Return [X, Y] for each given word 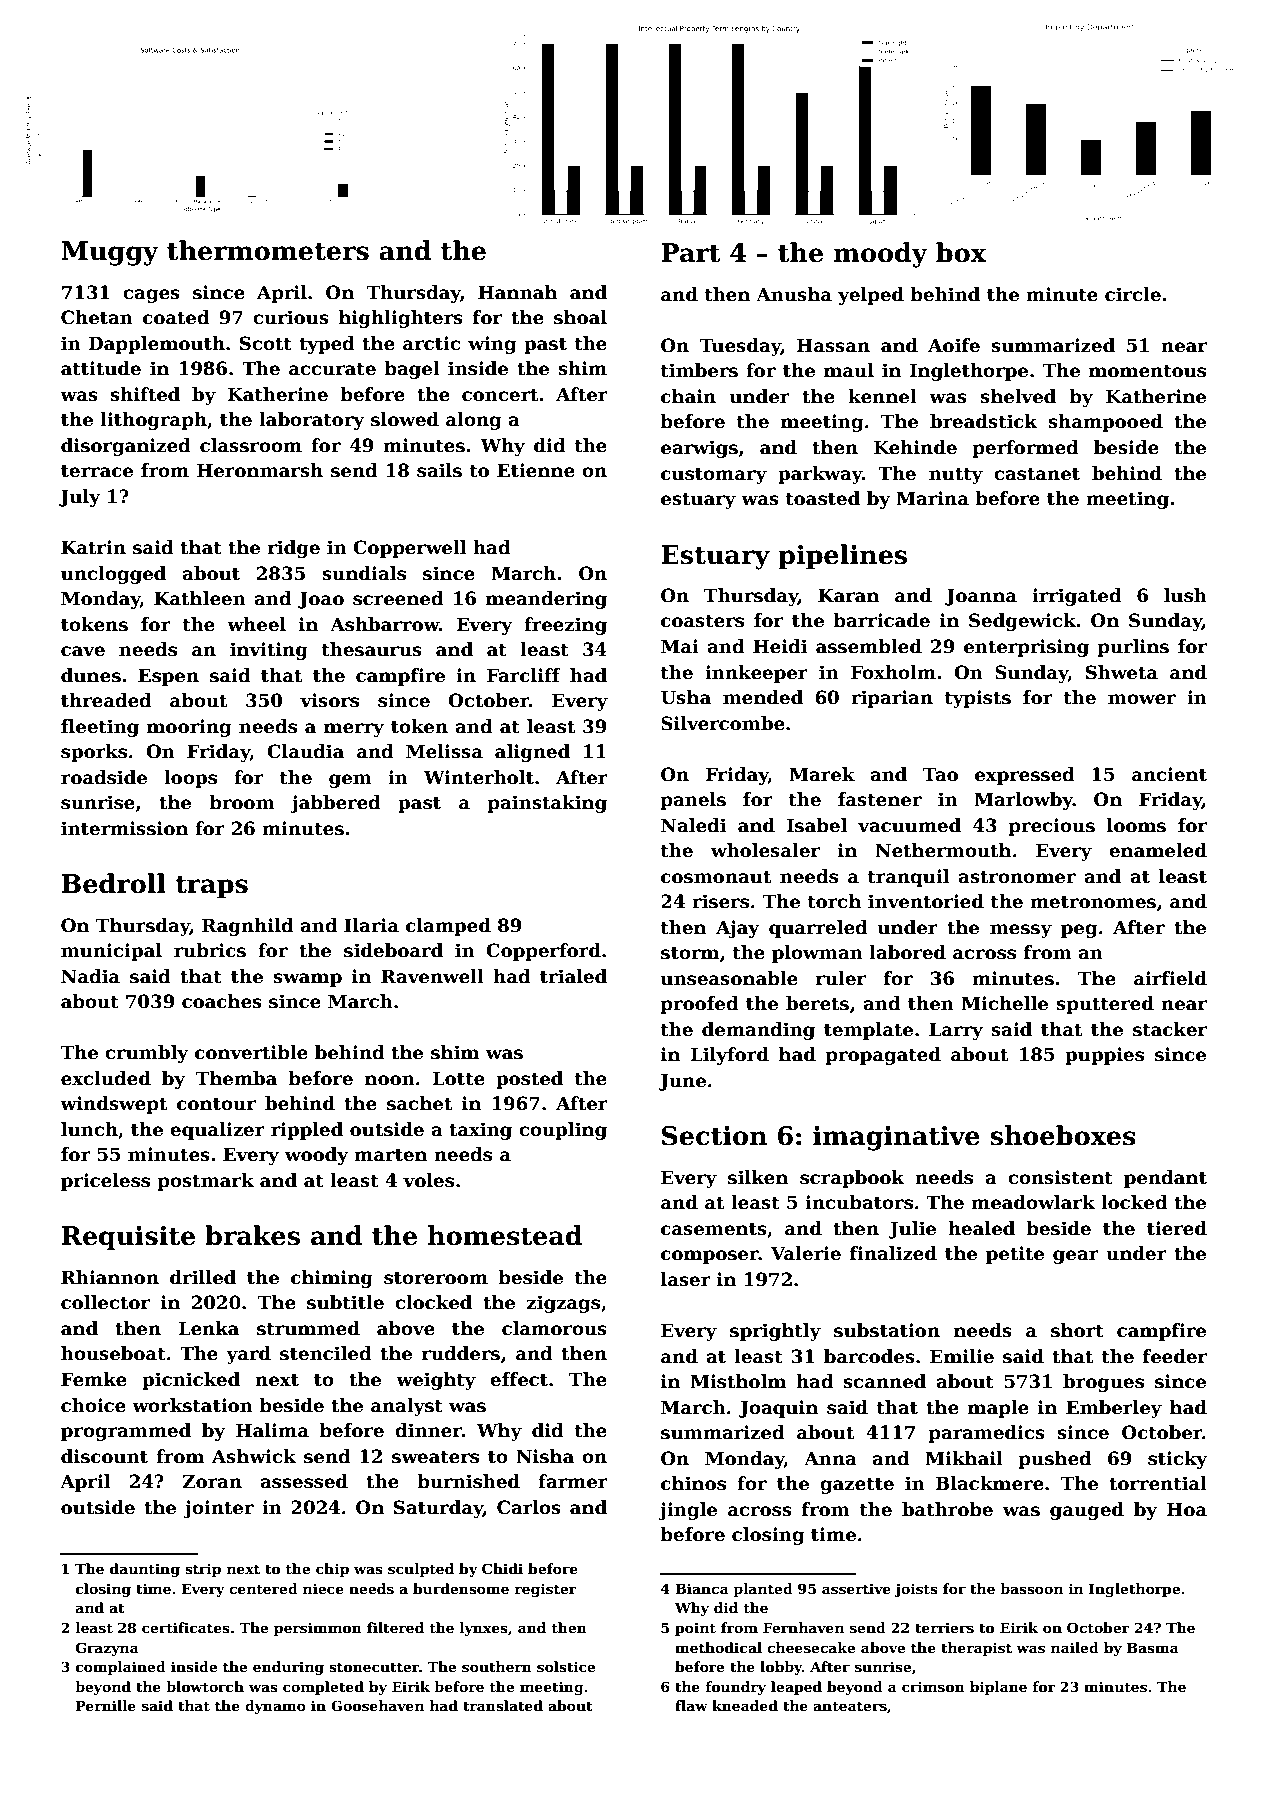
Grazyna [107, 1649]
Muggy [110, 253]
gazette [857, 1486]
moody [881, 255]
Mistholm [738, 1381]
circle [1133, 294]
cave [83, 651]
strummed [308, 1328]
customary [714, 476]
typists [978, 699]
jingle [688, 1511]
